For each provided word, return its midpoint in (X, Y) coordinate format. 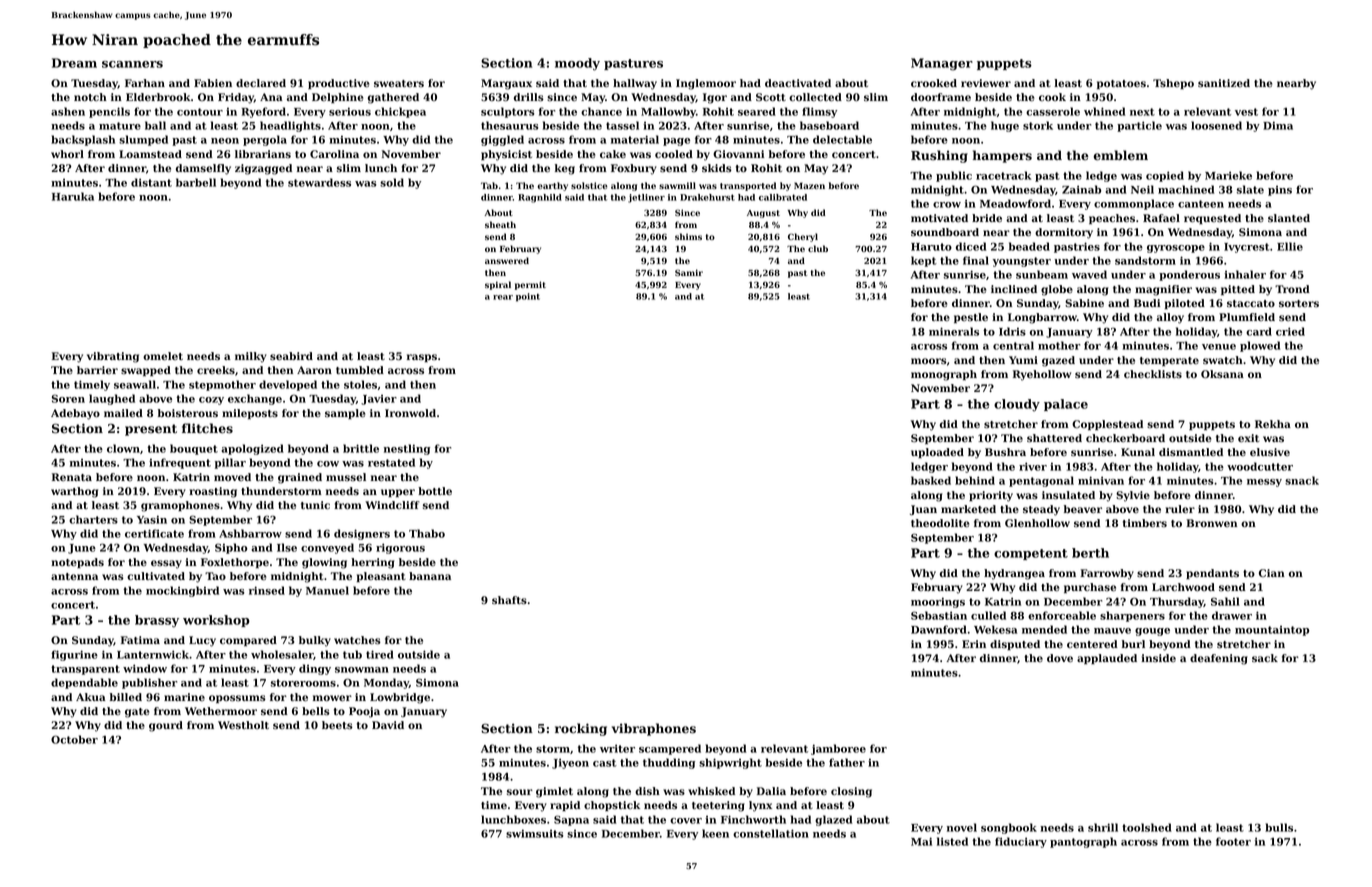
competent (1031, 554)
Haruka (73, 196)
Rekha (1273, 424)
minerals (954, 331)
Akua (91, 697)
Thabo (427, 533)
